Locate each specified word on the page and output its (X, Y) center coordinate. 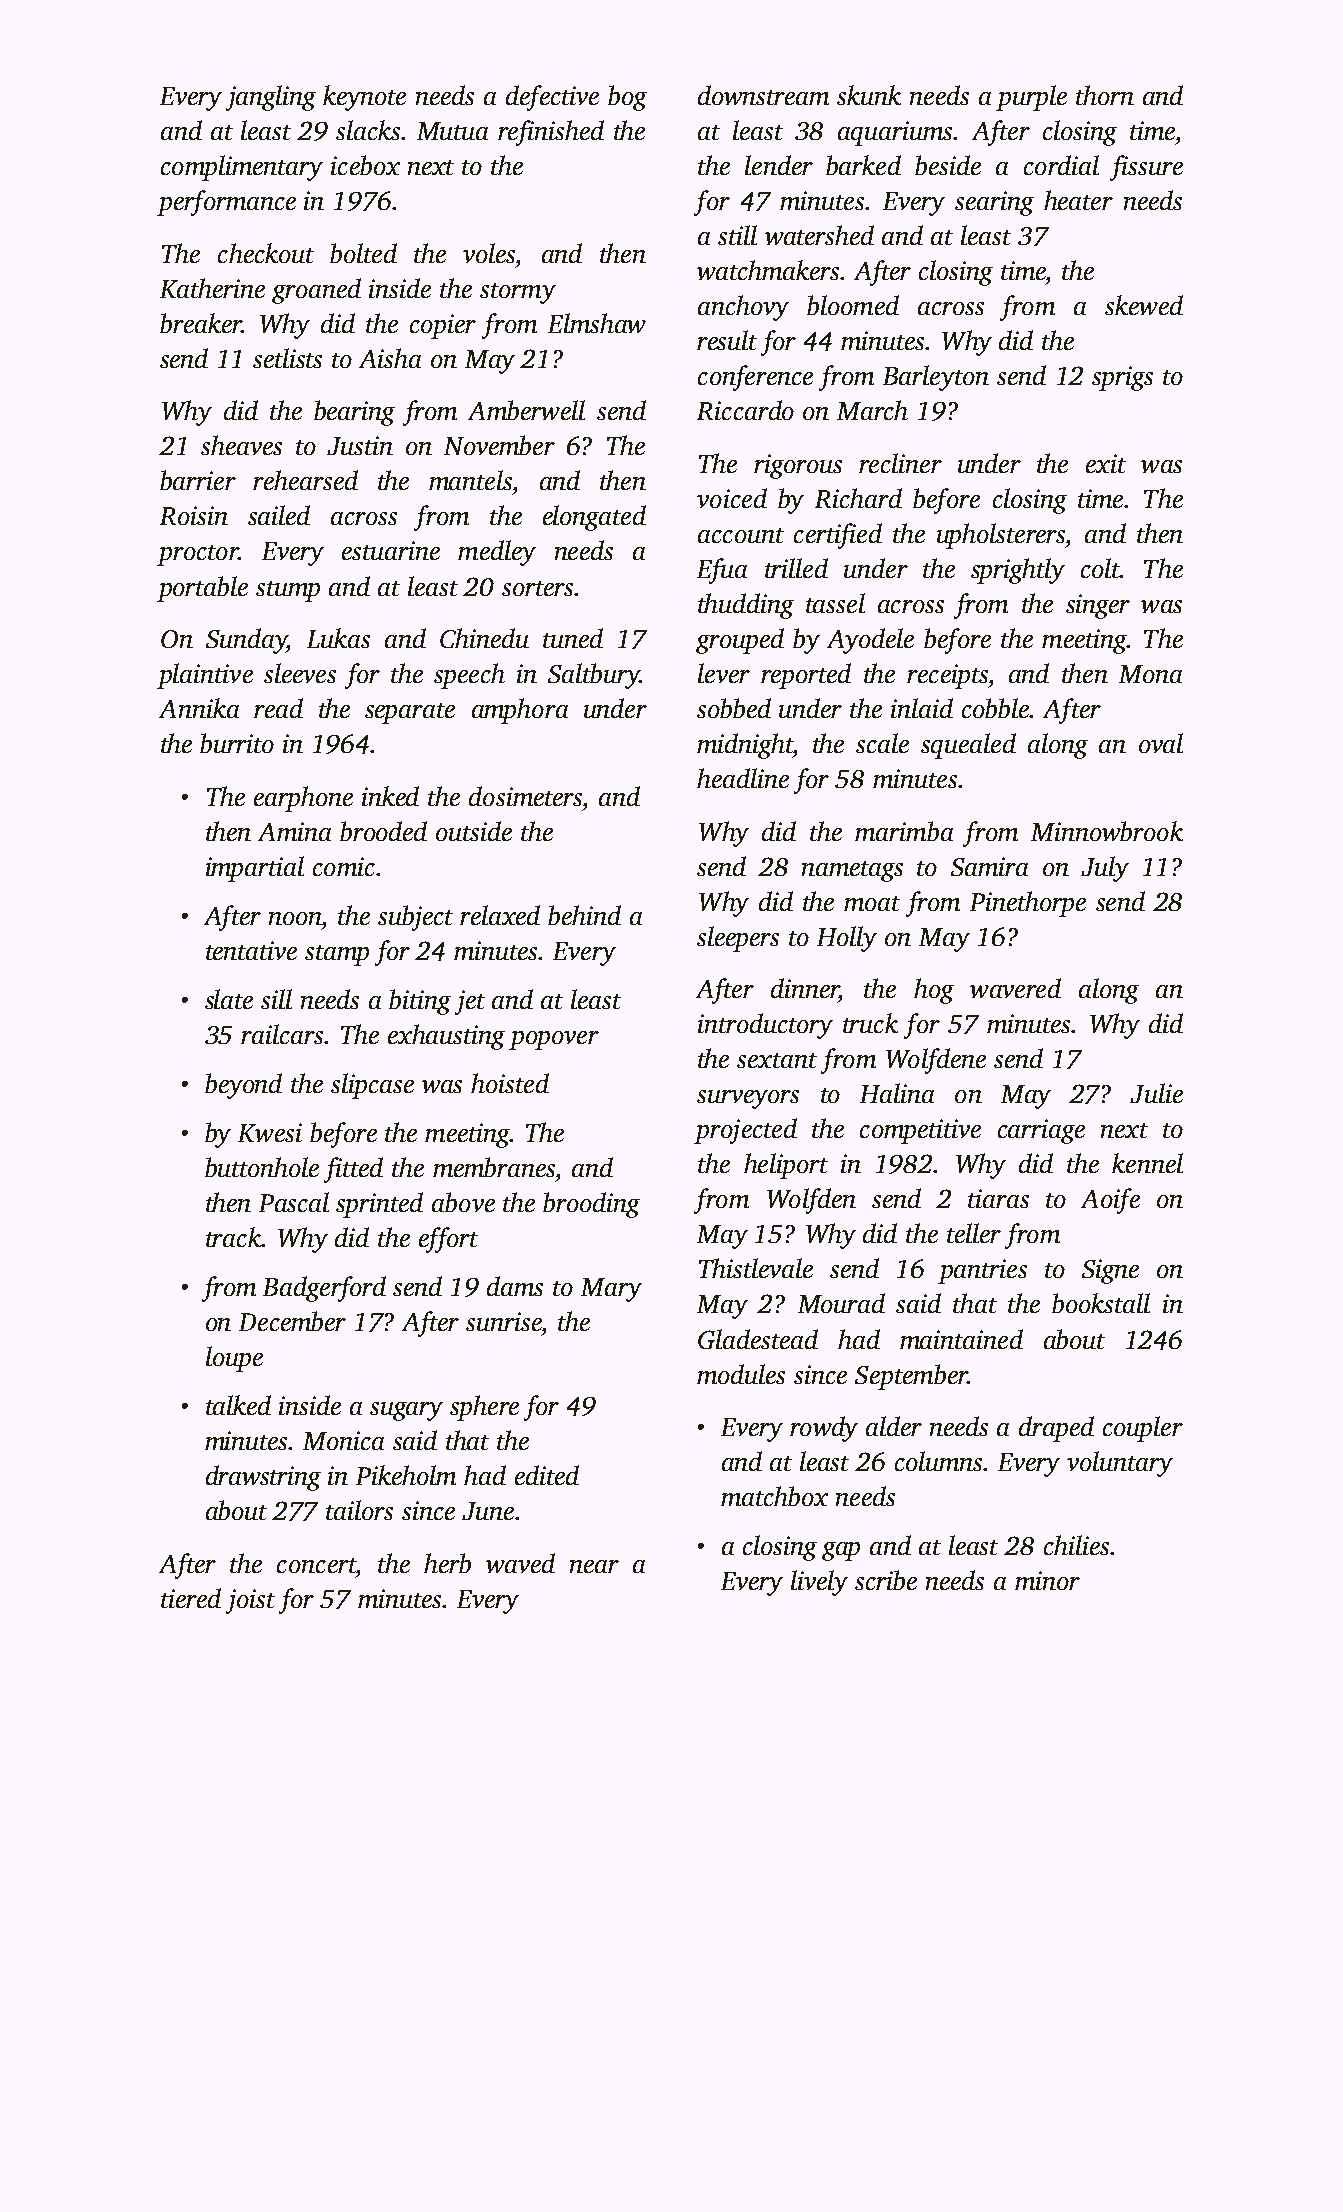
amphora (520, 711)
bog (627, 98)
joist (250, 1601)
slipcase (372, 1086)
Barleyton (936, 378)
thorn (1105, 95)
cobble (996, 708)
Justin (360, 445)
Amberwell (526, 410)
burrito (237, 743)
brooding (591, 1205)
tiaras (998, 1198)
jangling (271, 98)
